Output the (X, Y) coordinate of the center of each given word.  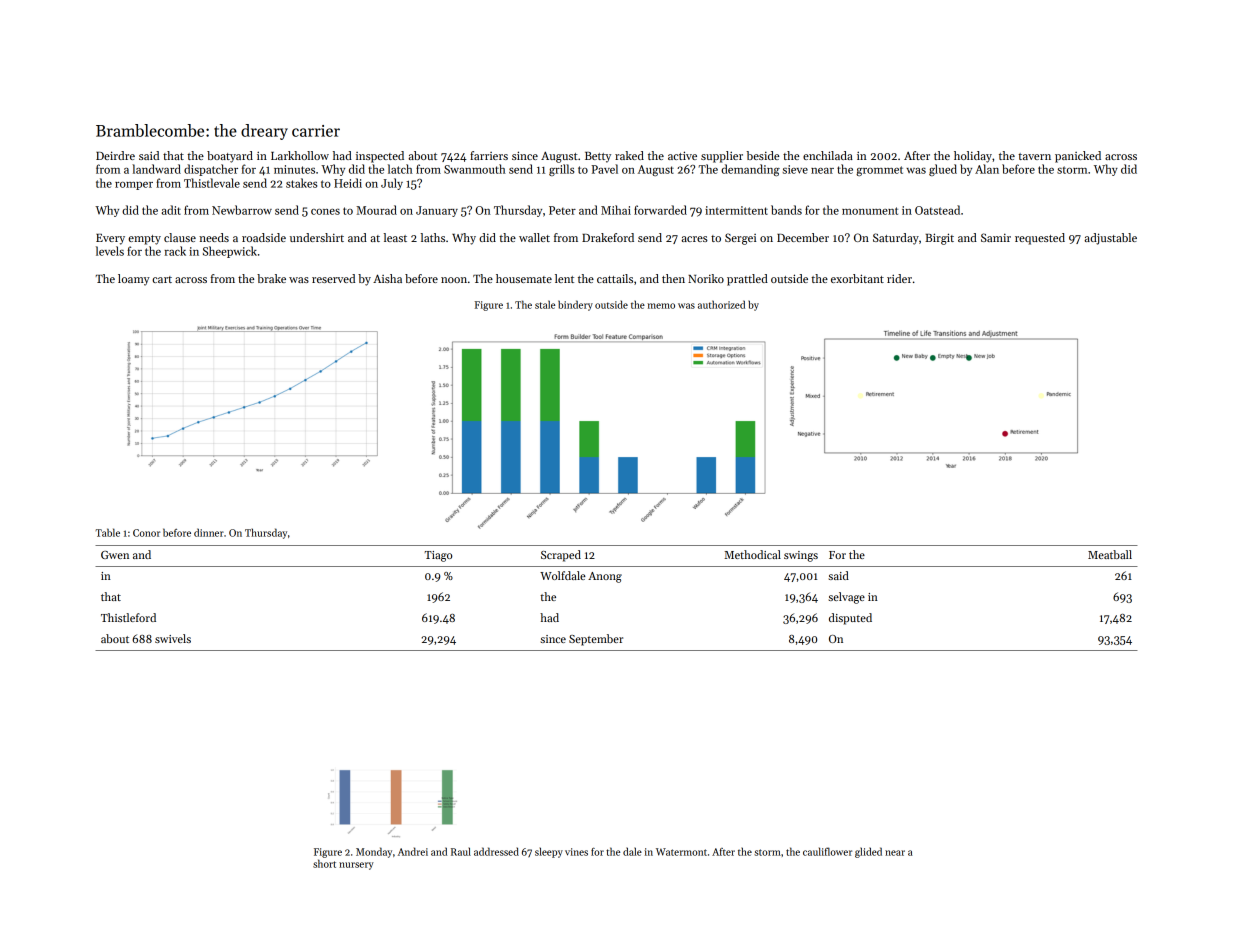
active (682, 155)
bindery (575, 305)
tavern (1034, 156)
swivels (173, 638)
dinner (209, 532)
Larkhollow (300, 155)
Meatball (1110, 554)
